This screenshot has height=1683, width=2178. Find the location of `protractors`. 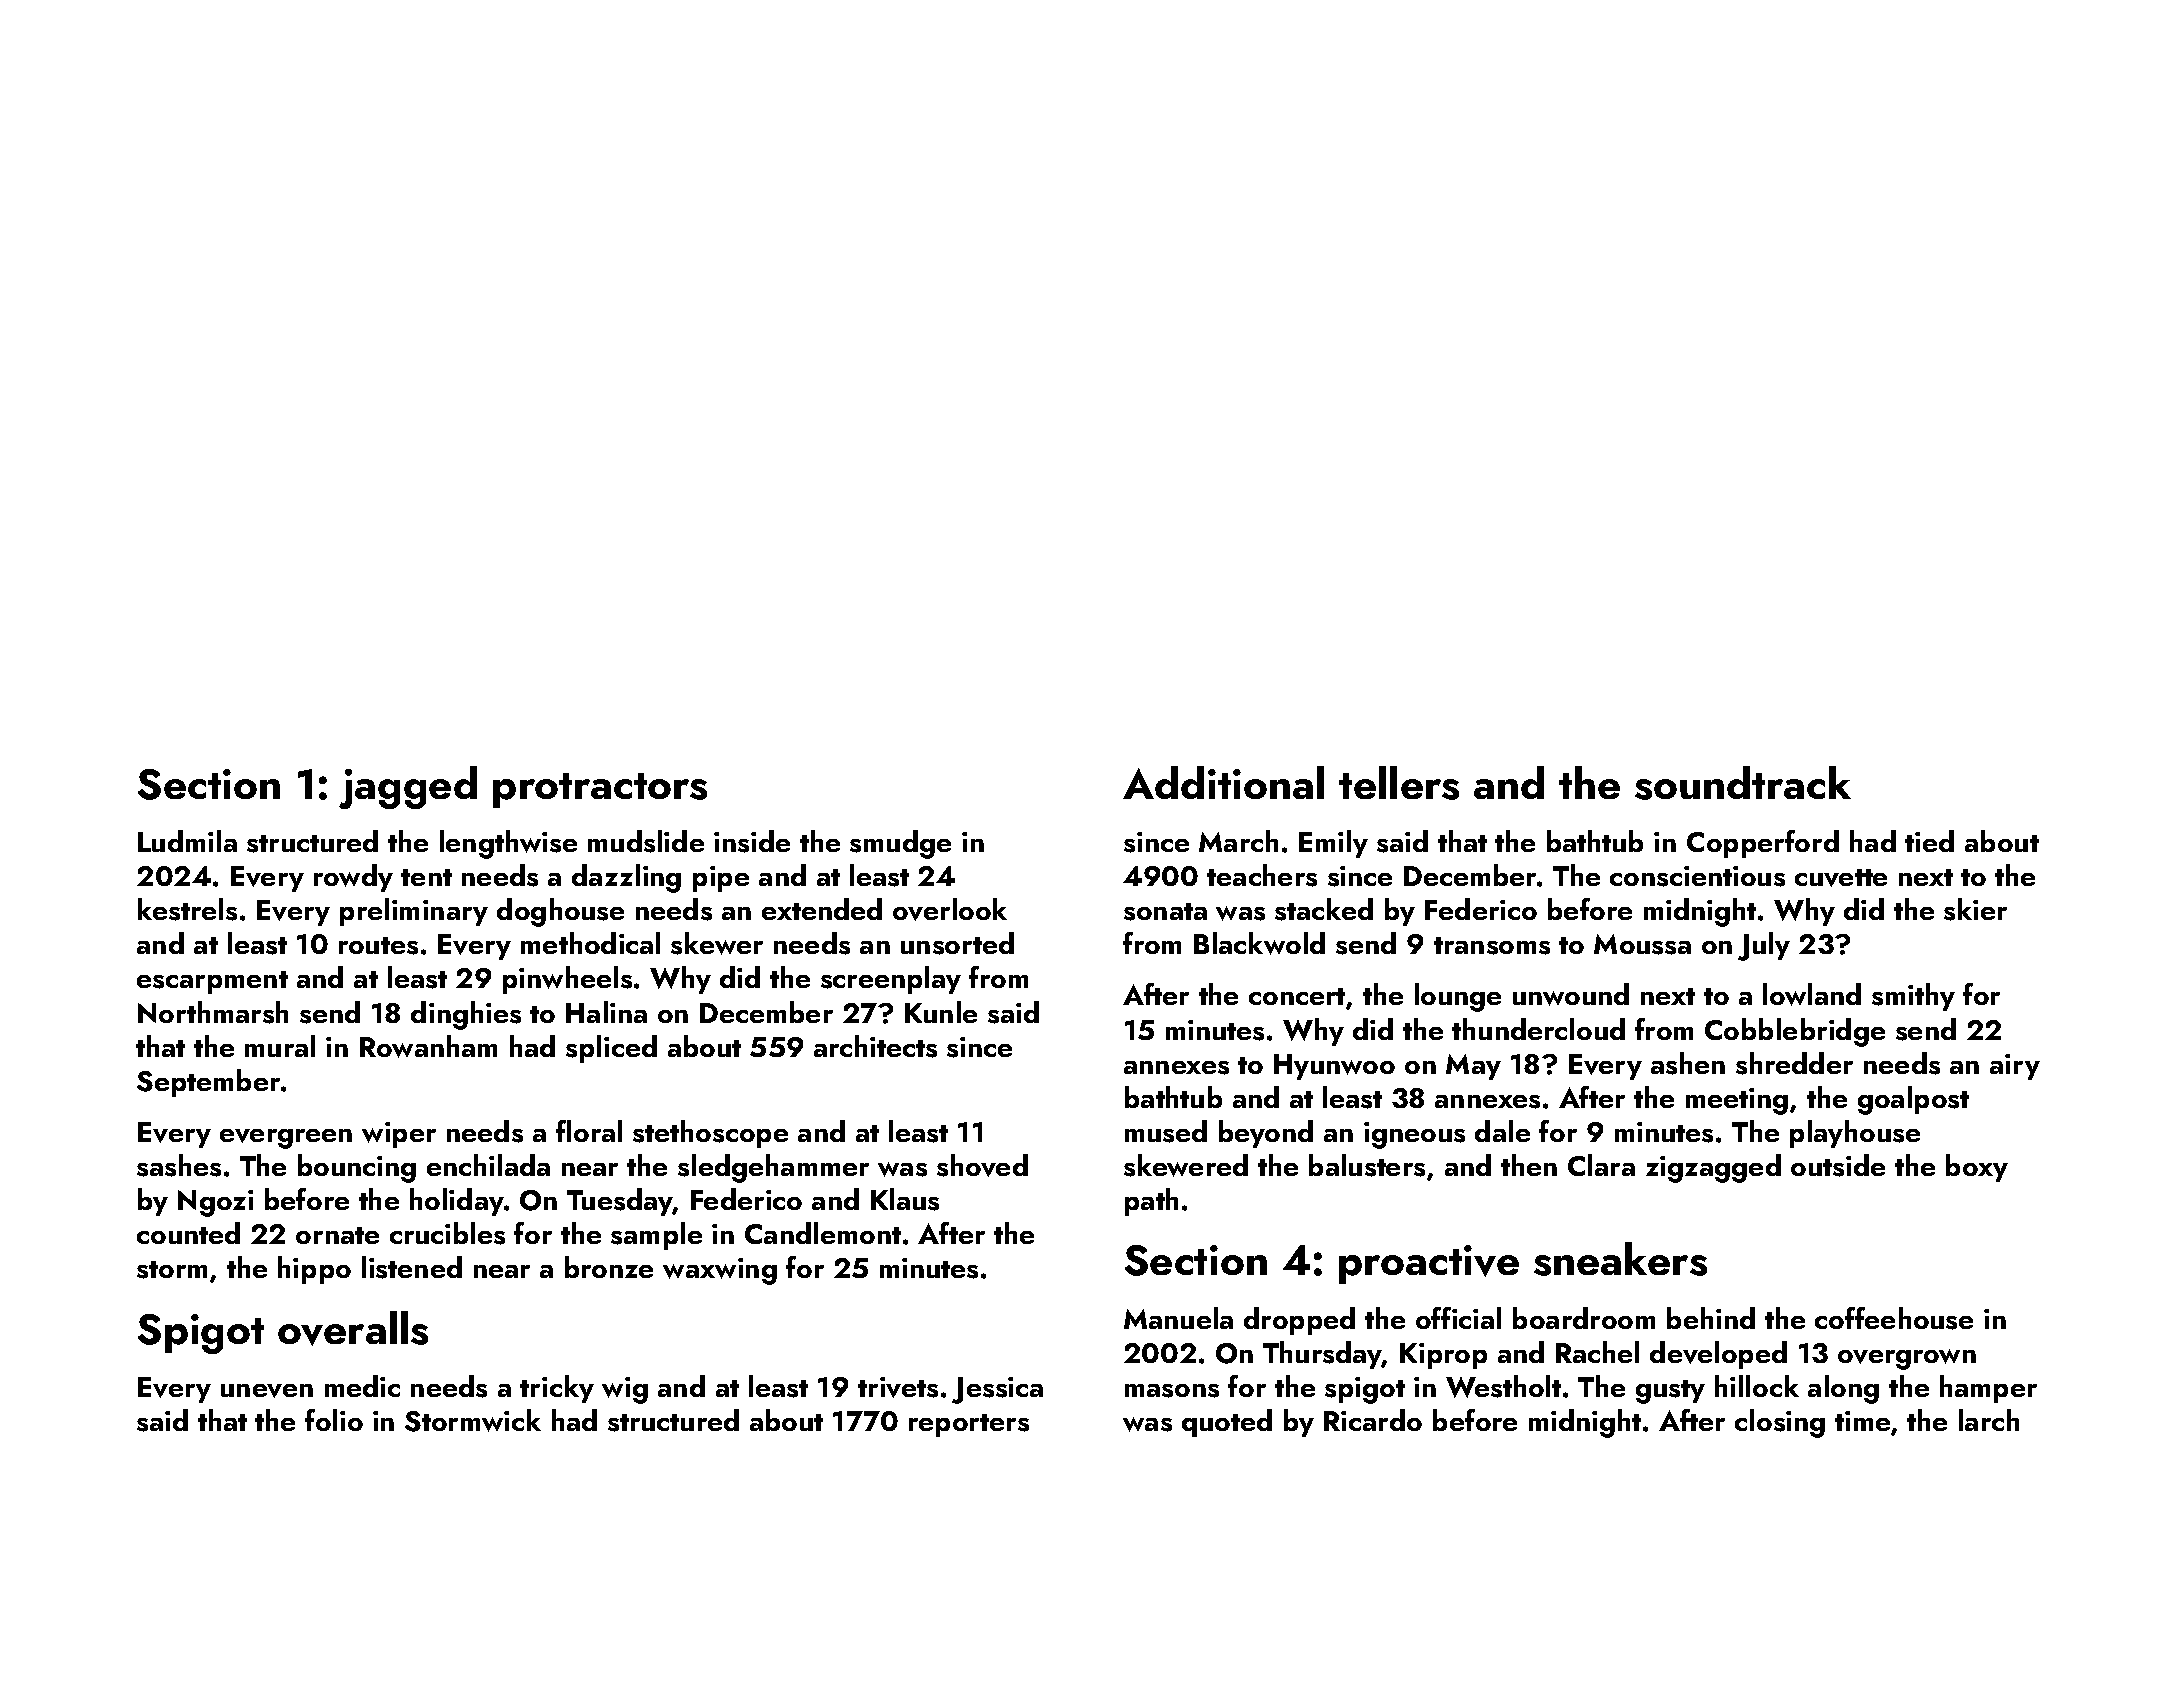

protractors is located at coordinates (600, 790).
